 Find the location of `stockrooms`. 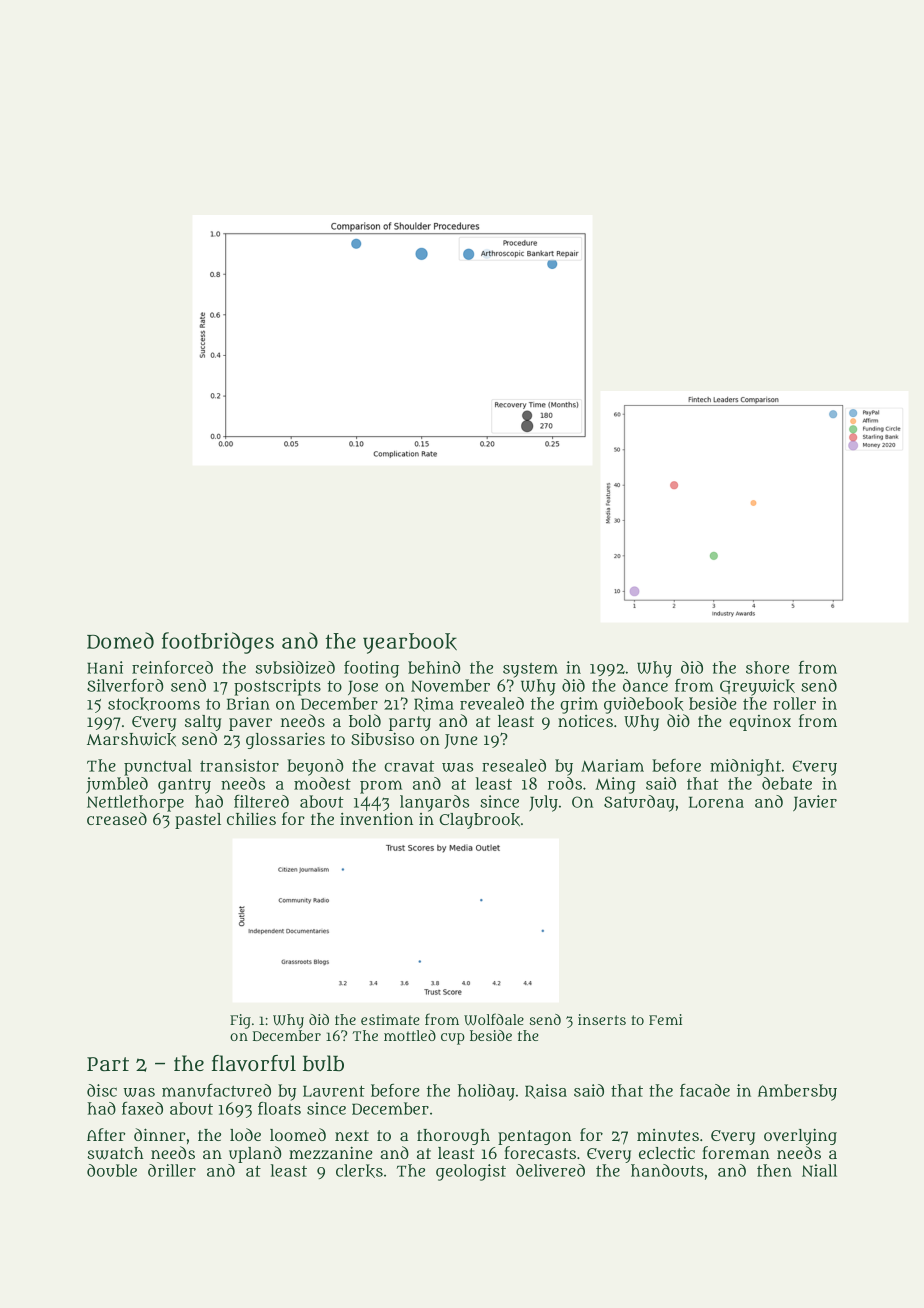

stockrooms is located at coordinates (154, 704).
